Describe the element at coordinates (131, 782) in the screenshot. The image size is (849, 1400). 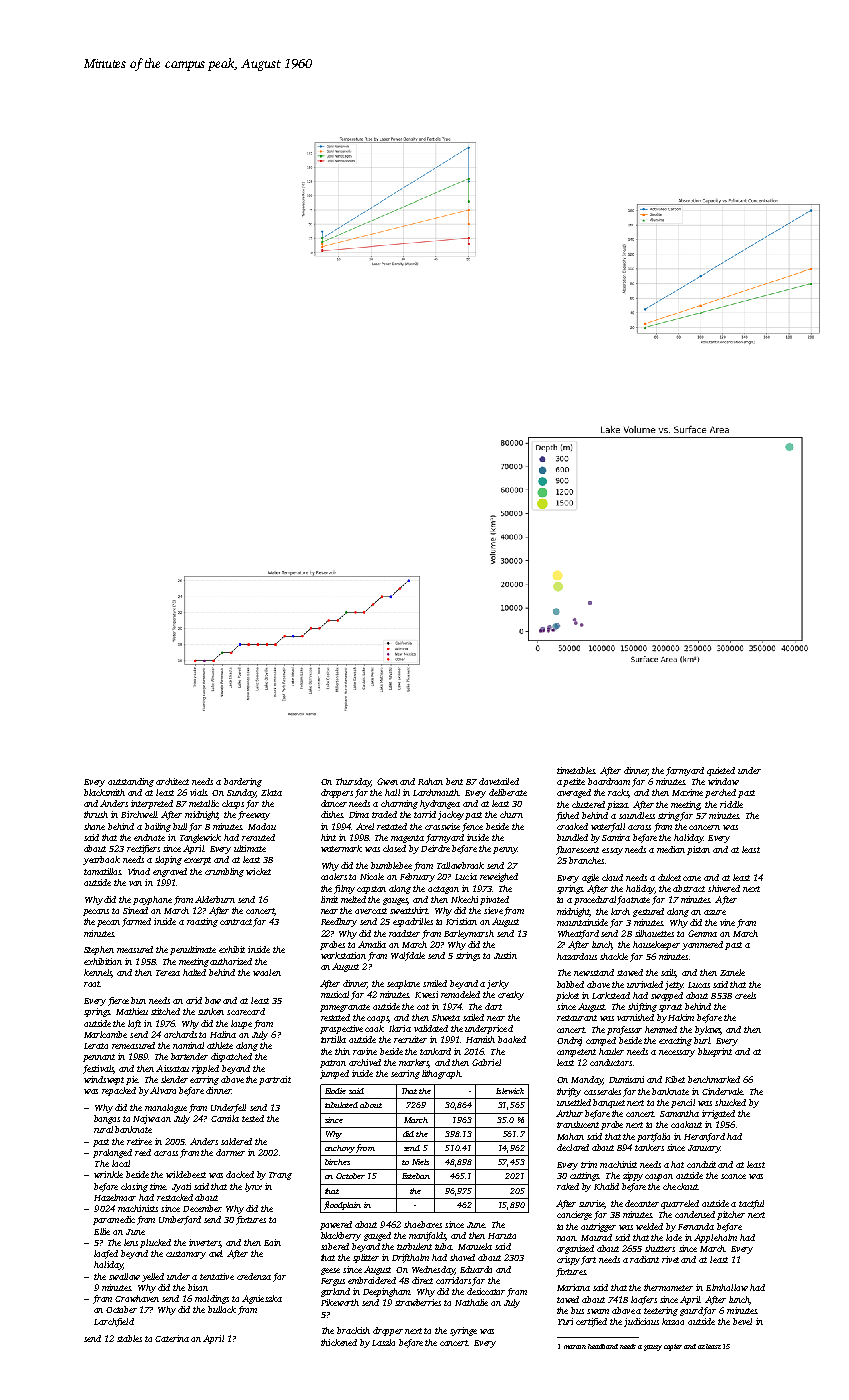
I see `outstanding` at that location.
